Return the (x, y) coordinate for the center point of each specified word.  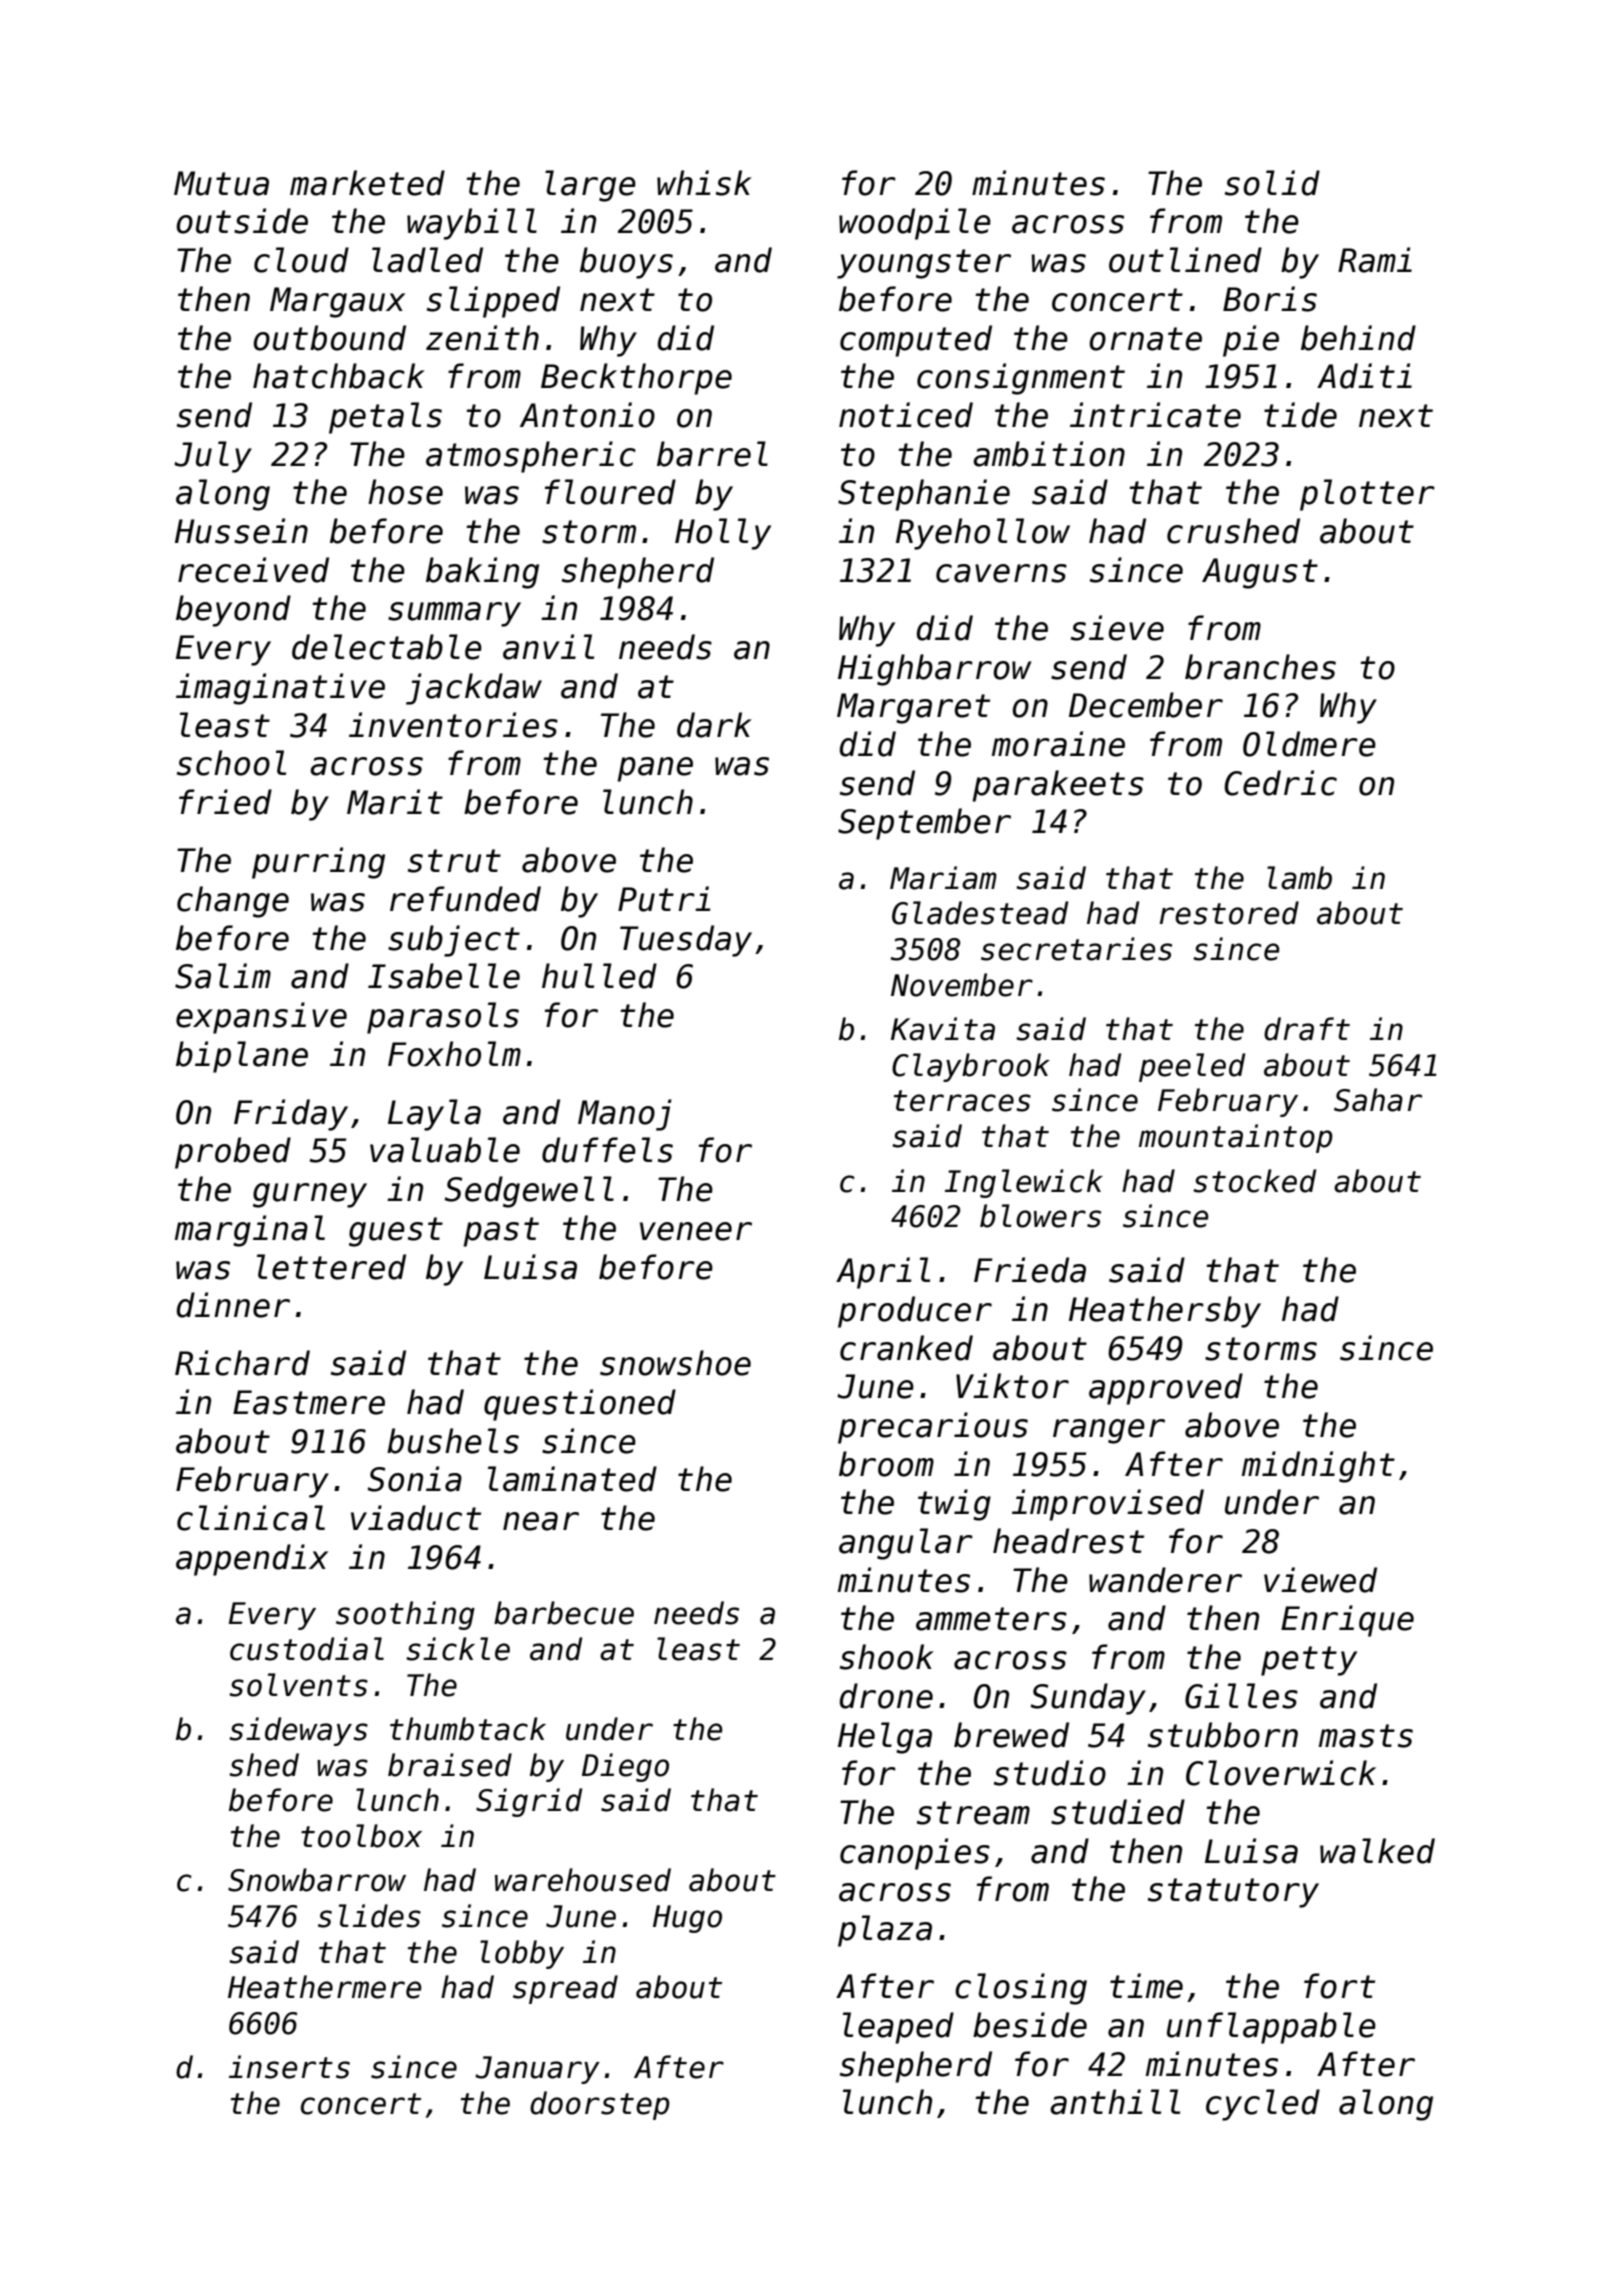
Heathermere (325, 1987)
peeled (1192, 1067)
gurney (310, 1195)
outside (242, 221)
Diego (625, 1767)
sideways (299, 1731)
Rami (1375, 260)
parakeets (1058, 786)
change (233, 902)
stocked (1255, 1181)
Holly (723, 534)
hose (405, 492)
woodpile (915, 224)
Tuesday (686, 941)
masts (1366, 1736)
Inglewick (1024, 1183)
